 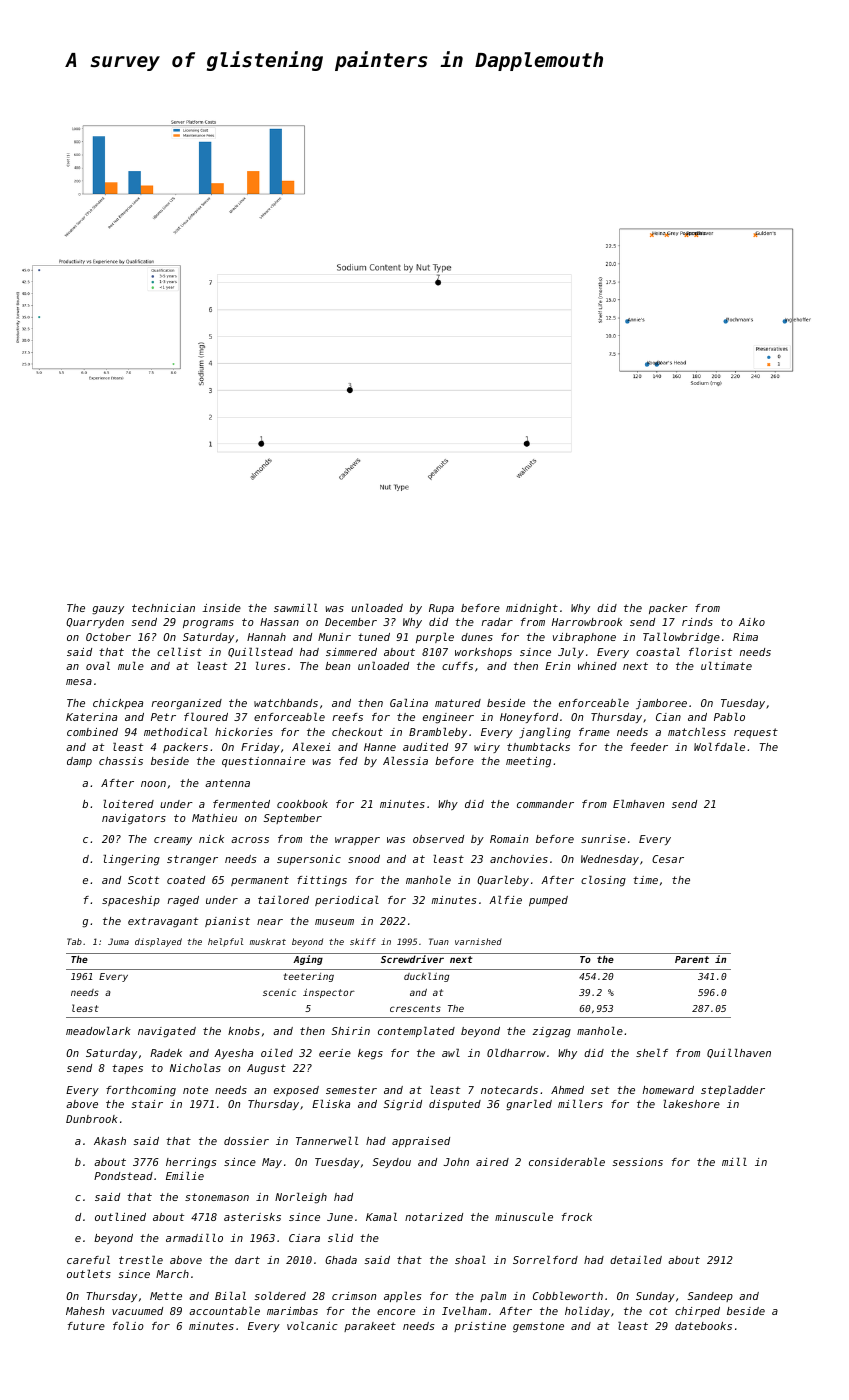 What do you see at coordinates (374, 637) in the page?
I see `tuned` at bounding box center [374, 637].
